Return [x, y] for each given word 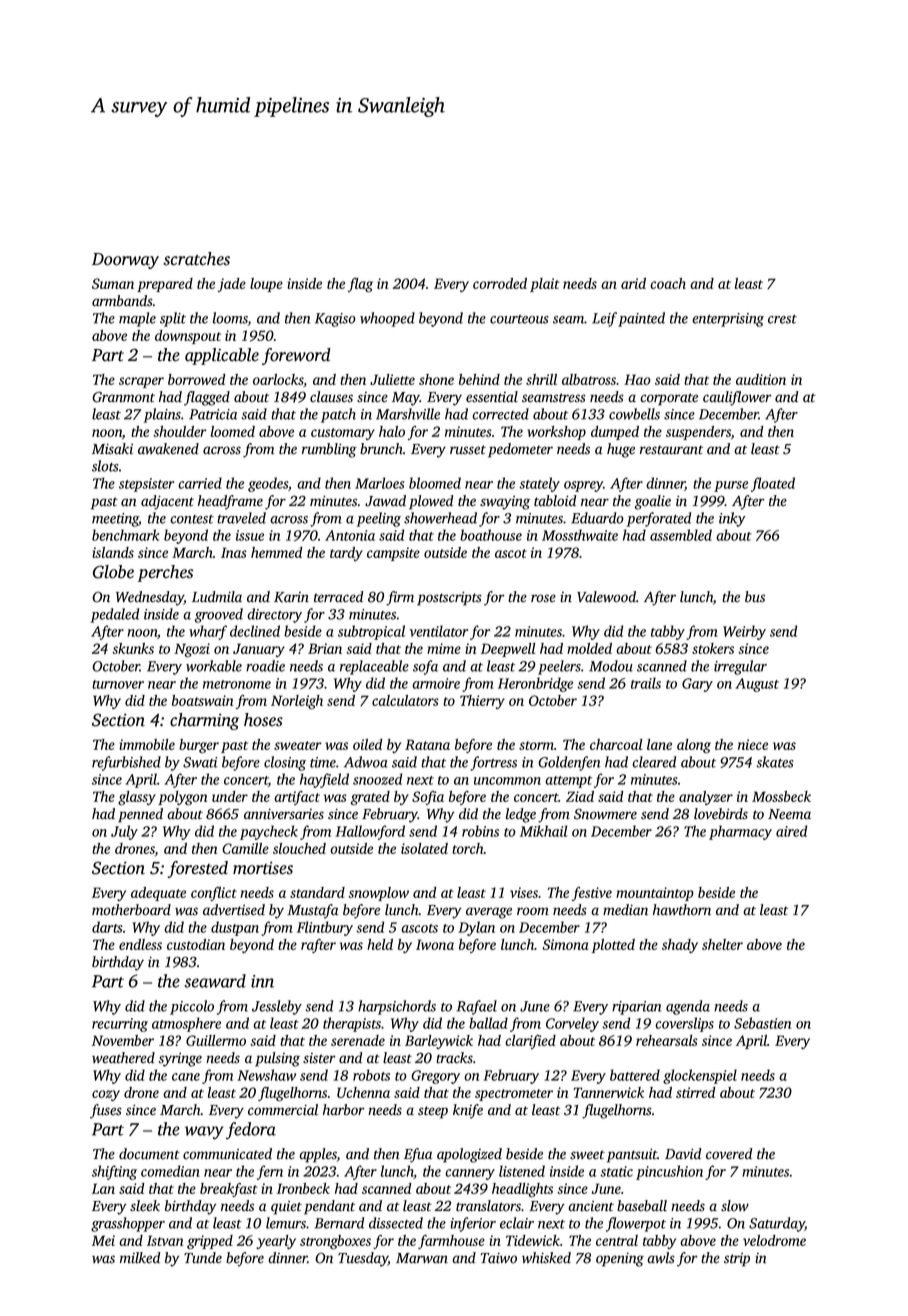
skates [775, 762]
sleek [145, 1206]
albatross [589, 379]
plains [162, 415]
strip [737, 1260]
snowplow [378, 894]
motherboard [131, 910]
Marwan [422, 1258]
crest [782, 319]
